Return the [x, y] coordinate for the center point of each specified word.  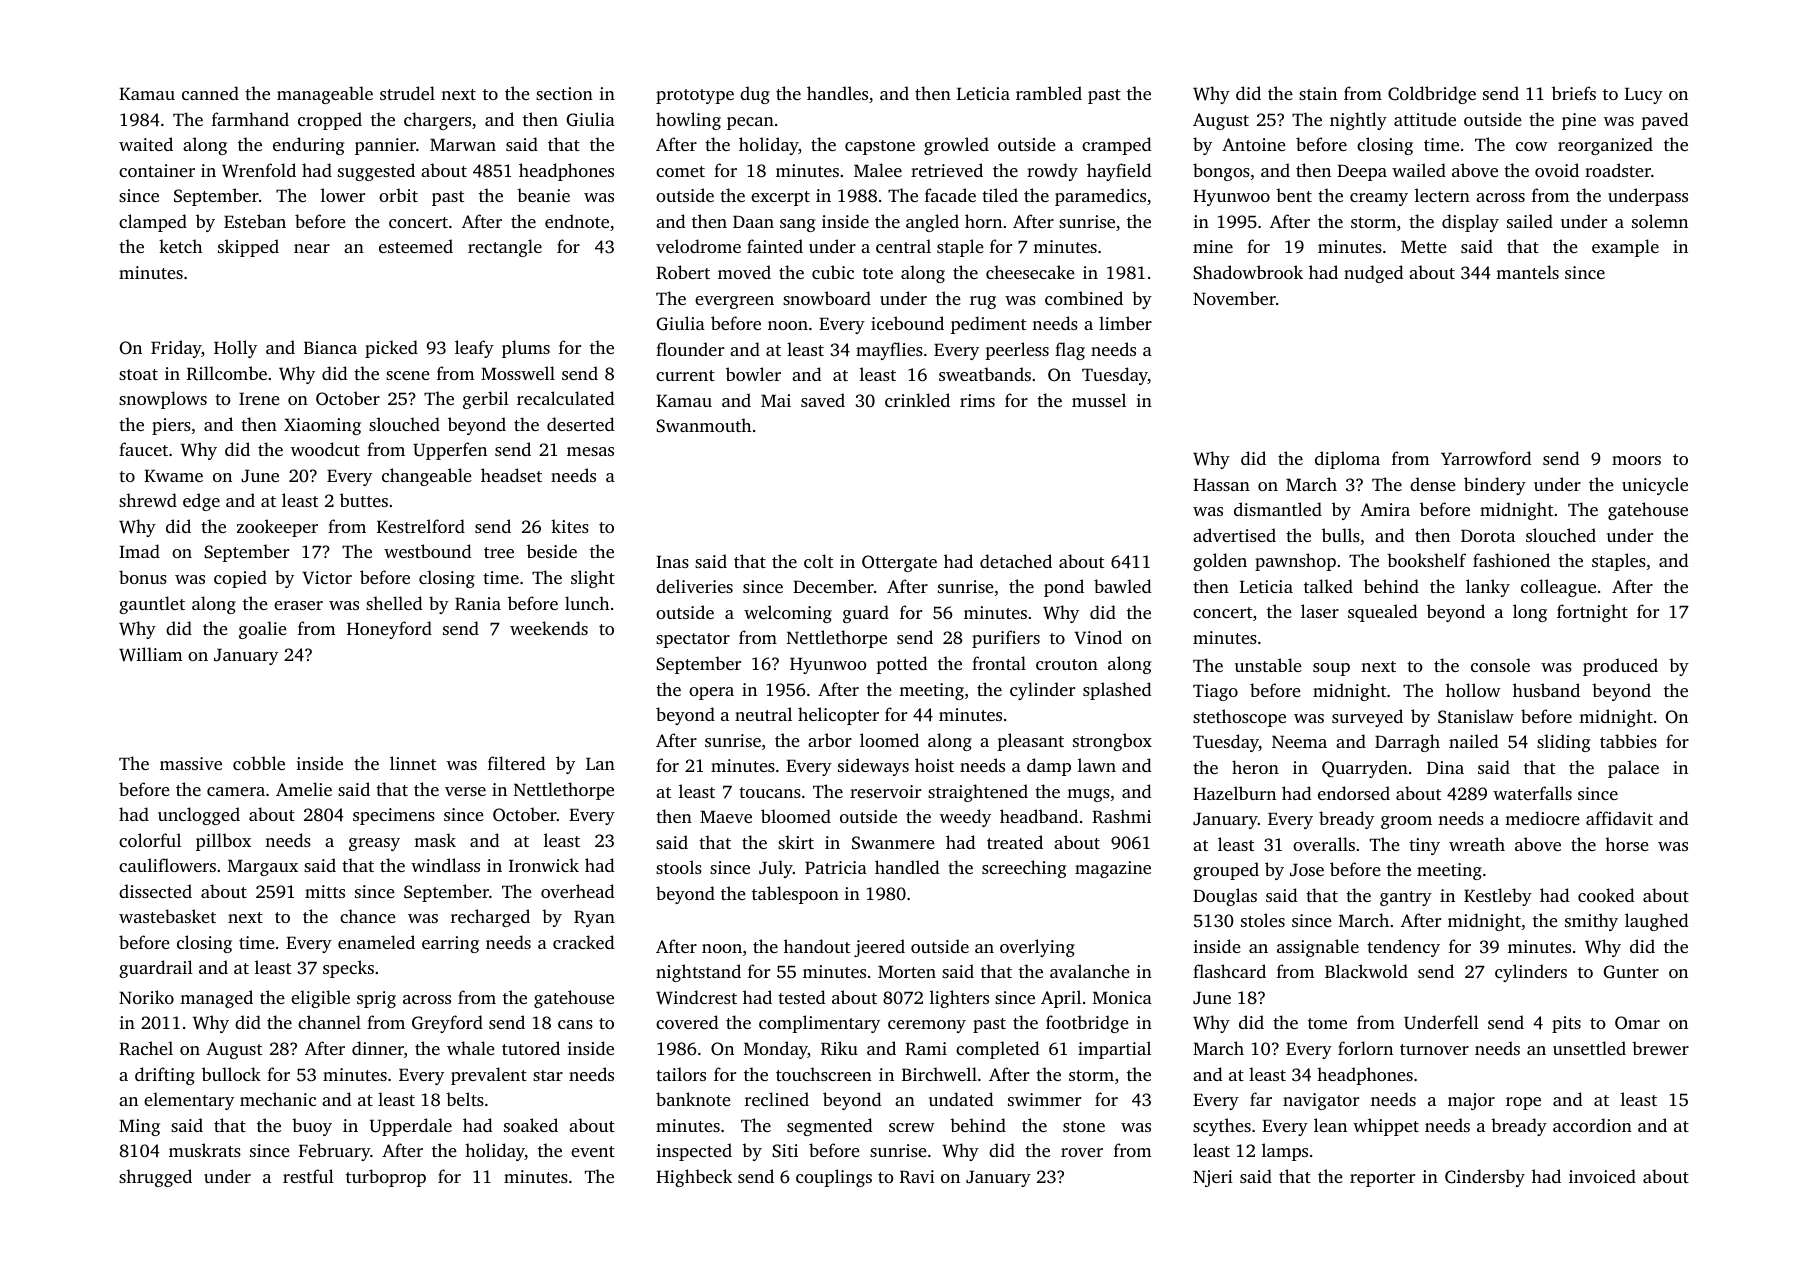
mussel [1099, 400]
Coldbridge [1432, 95]
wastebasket [167, 916]
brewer [1660, 1048]
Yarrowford [1486, 458]
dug [755, 95]
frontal [999, 663]
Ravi [917, 1177]
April [1061, 999]
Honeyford [389, 630]
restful [308, 1176]
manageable [325, 95]
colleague [1558, 588]
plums [526, 349]
